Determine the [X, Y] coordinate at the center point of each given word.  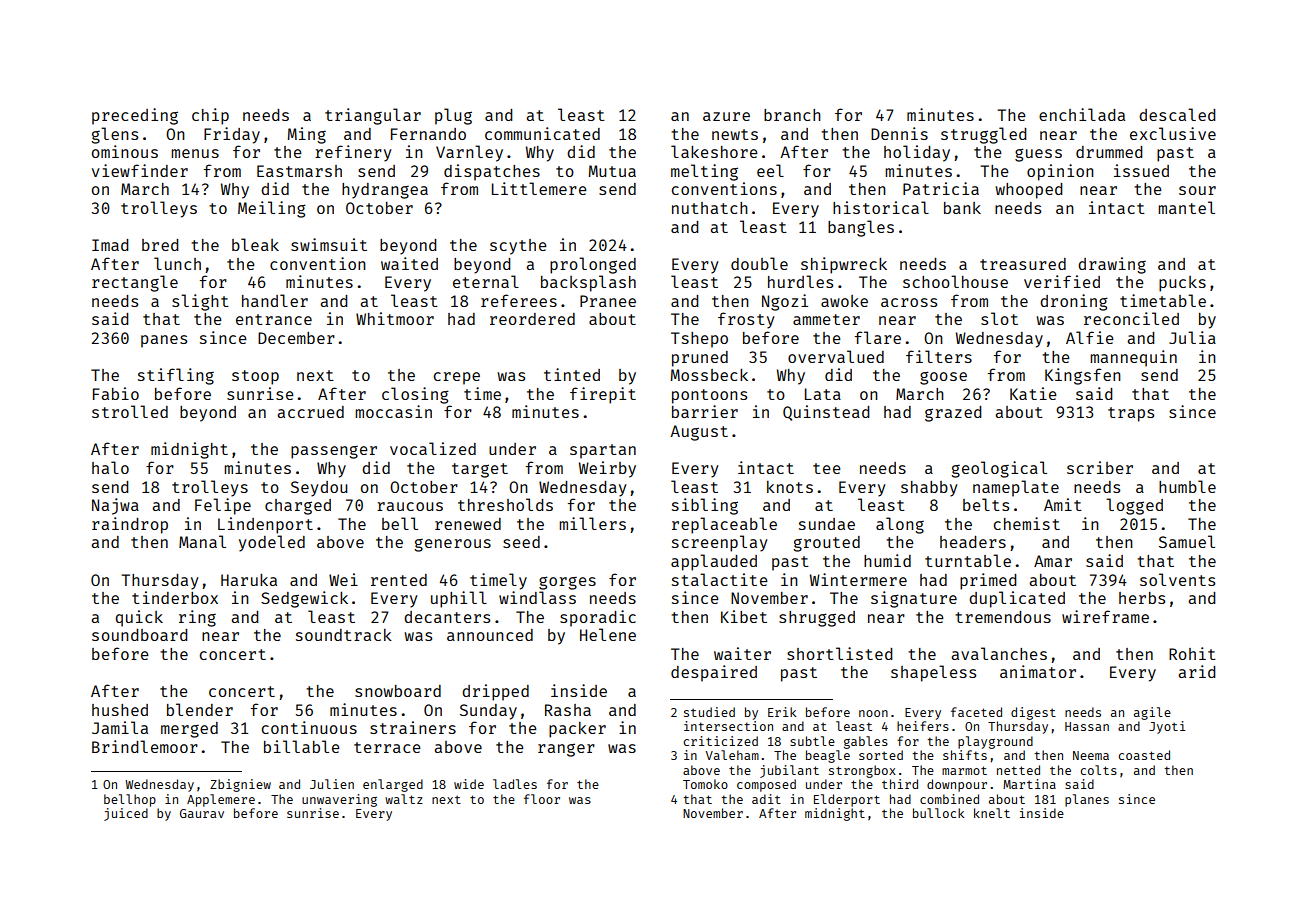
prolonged [593, 265]
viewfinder [140, 170]
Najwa [115, 506]
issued [1141, 170]
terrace [387, 747]
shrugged [817, 619]
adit [766, 799]
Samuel [1187, 541]
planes [1087, 800]
